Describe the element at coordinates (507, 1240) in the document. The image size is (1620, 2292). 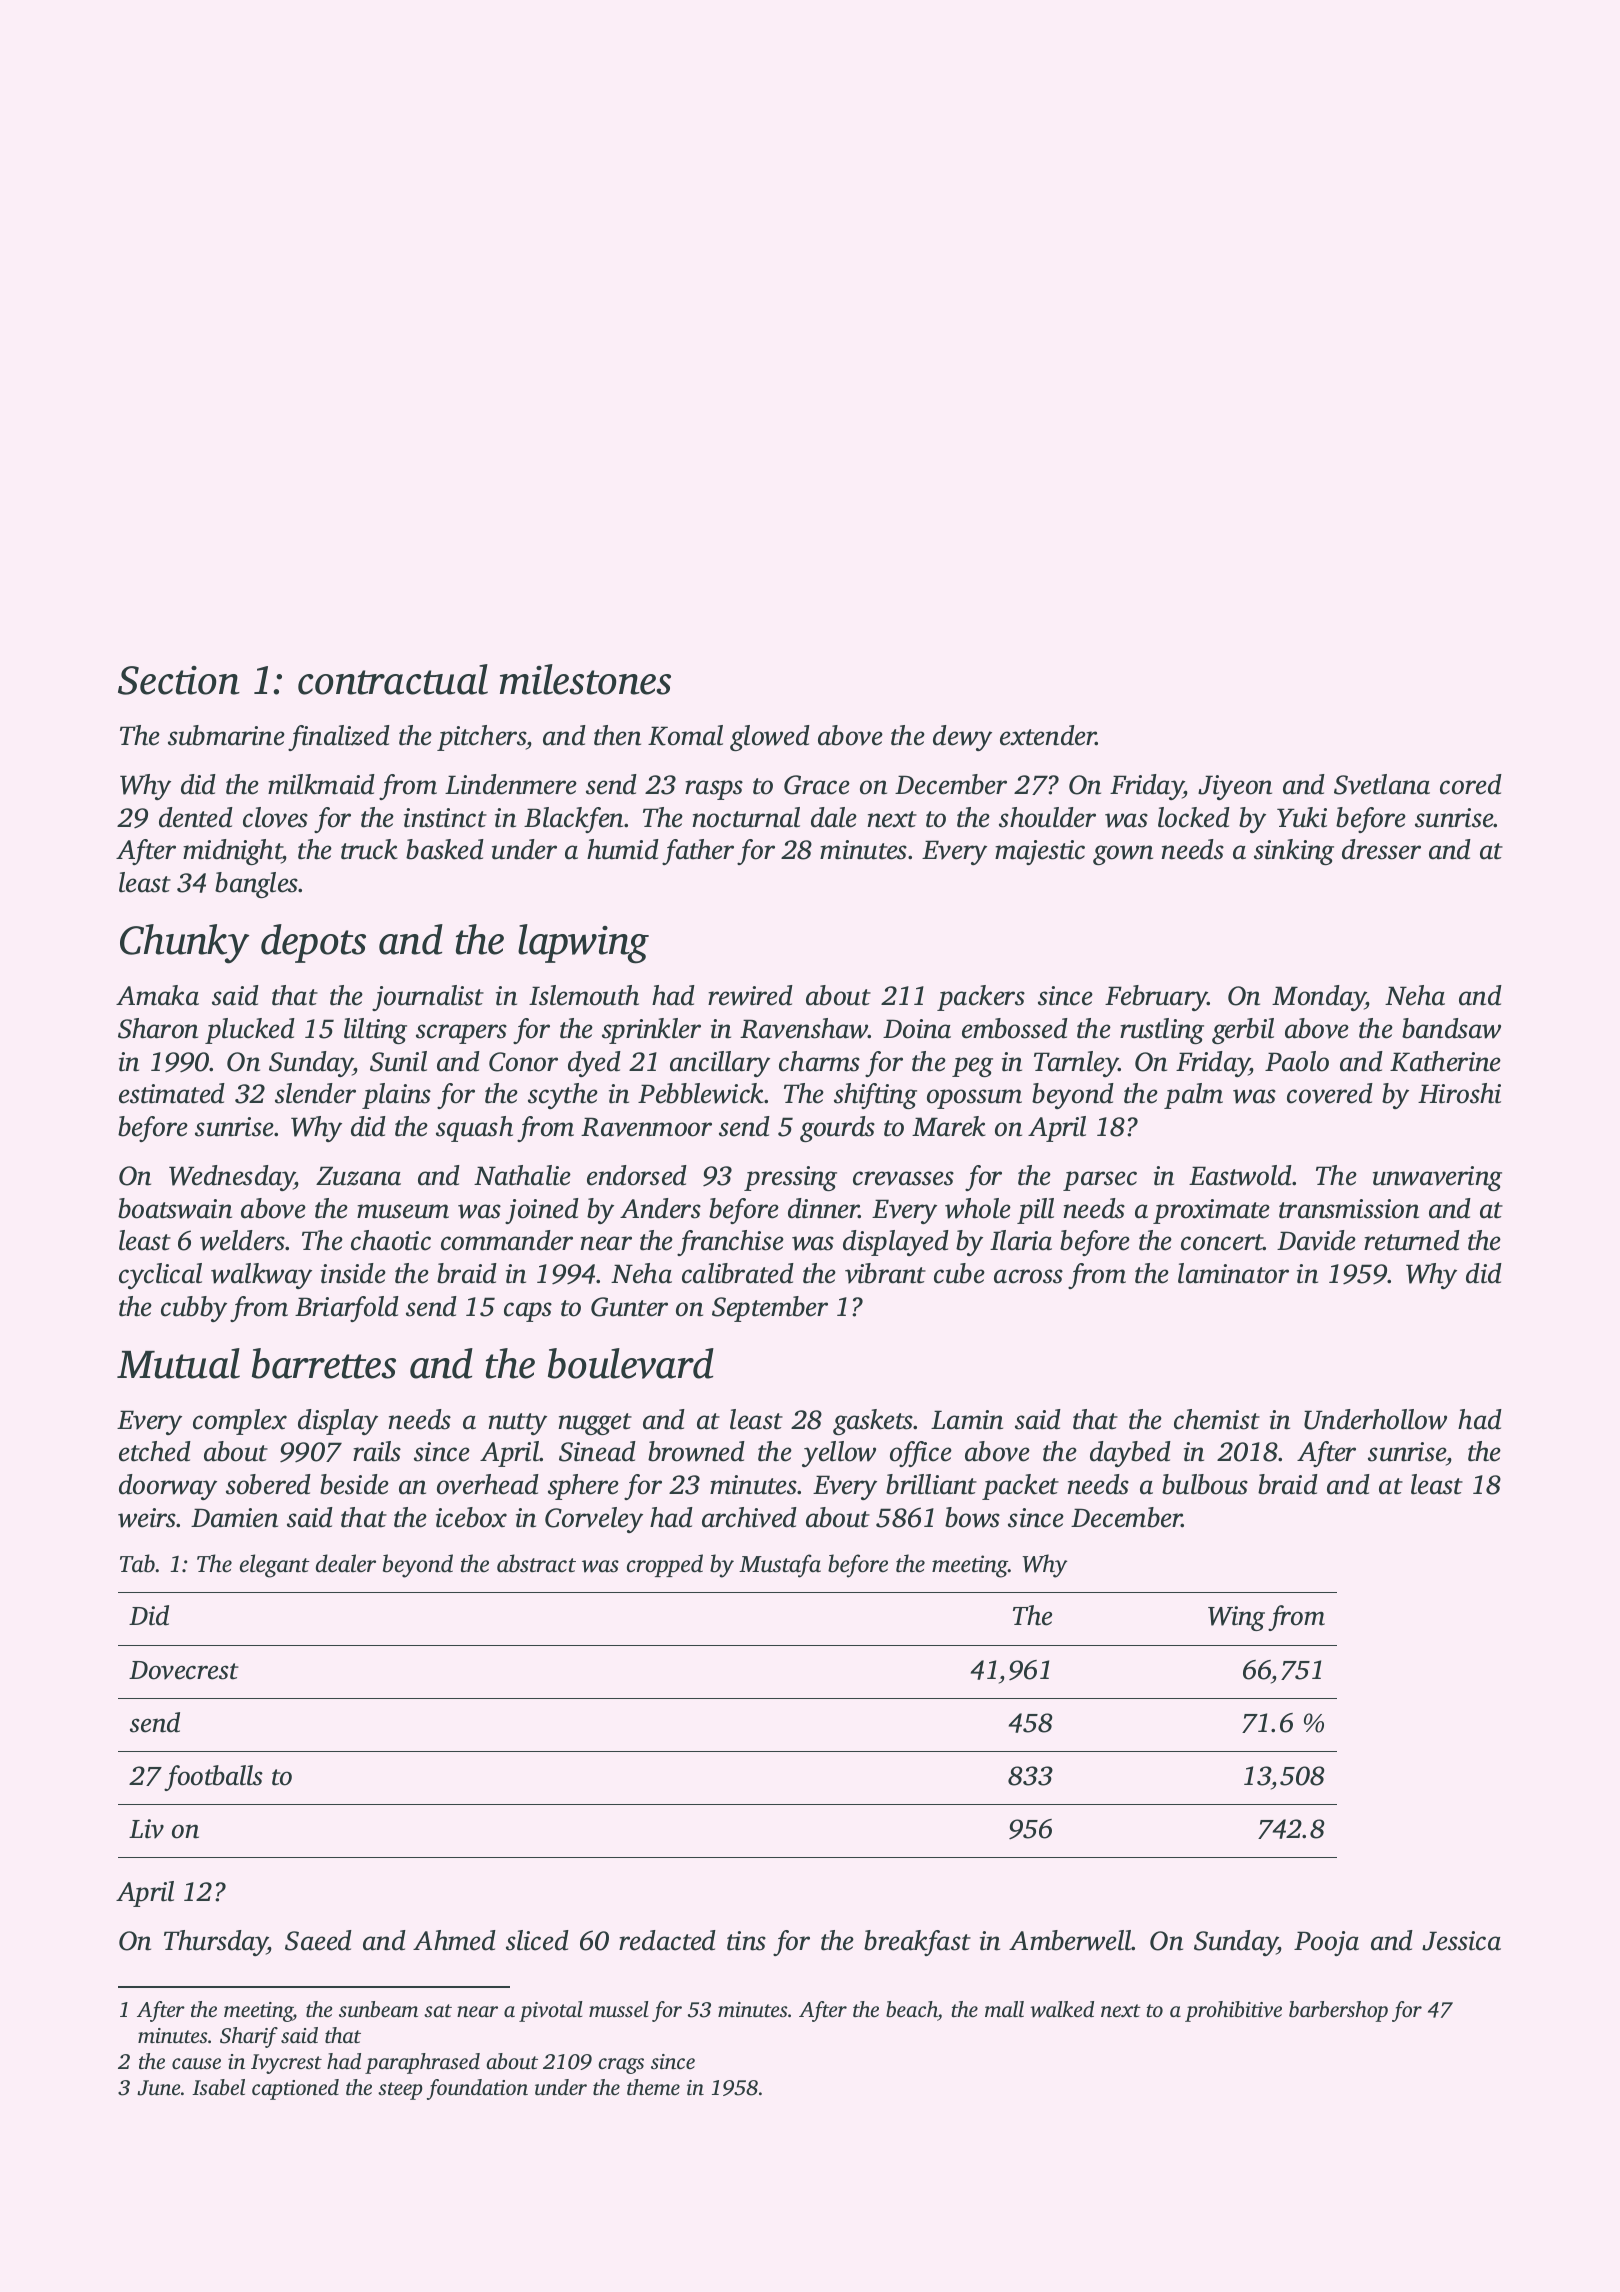
I see `commander` at that location.
